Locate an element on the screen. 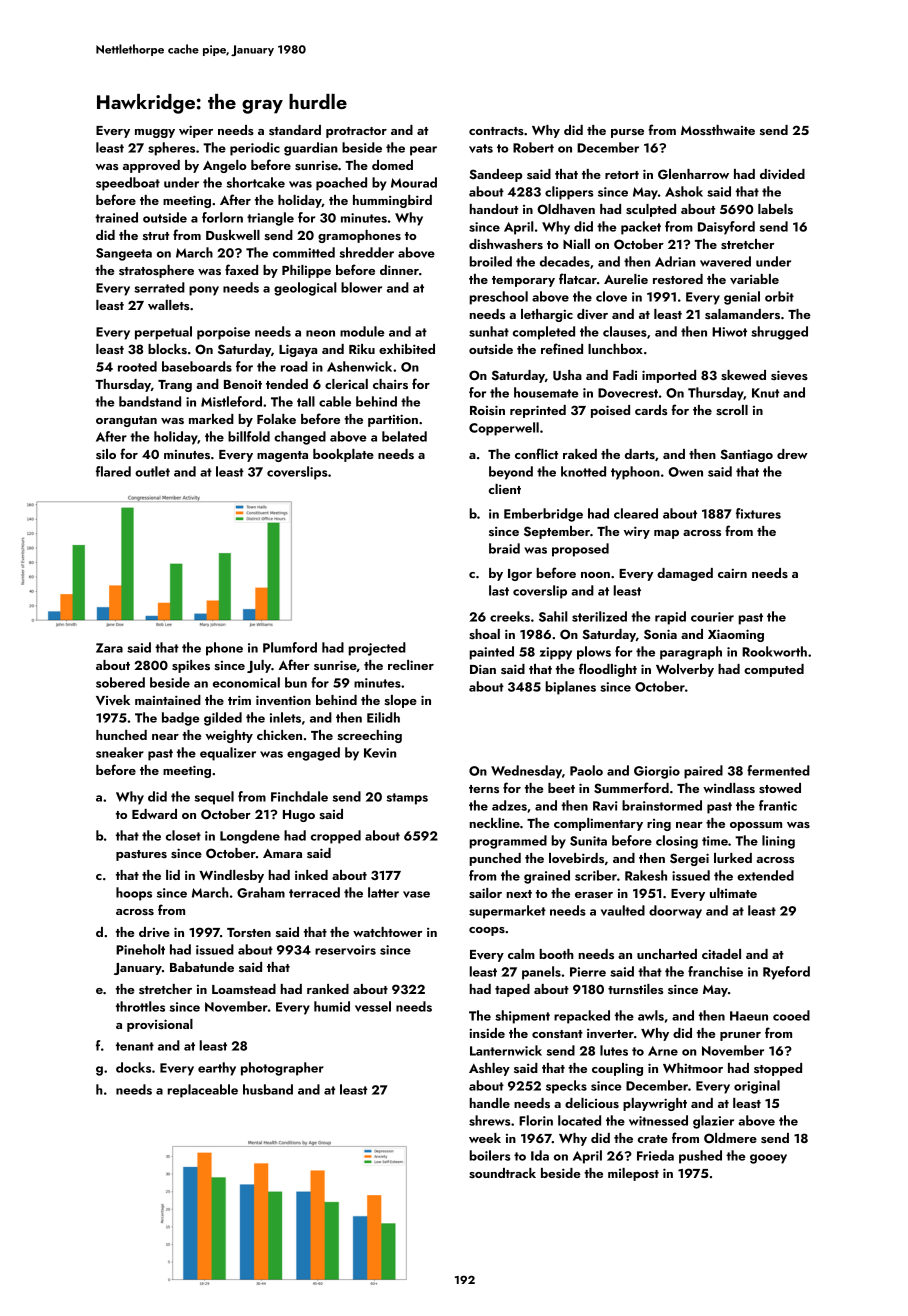  soundtrack is located at coordinates (502, 1173).
